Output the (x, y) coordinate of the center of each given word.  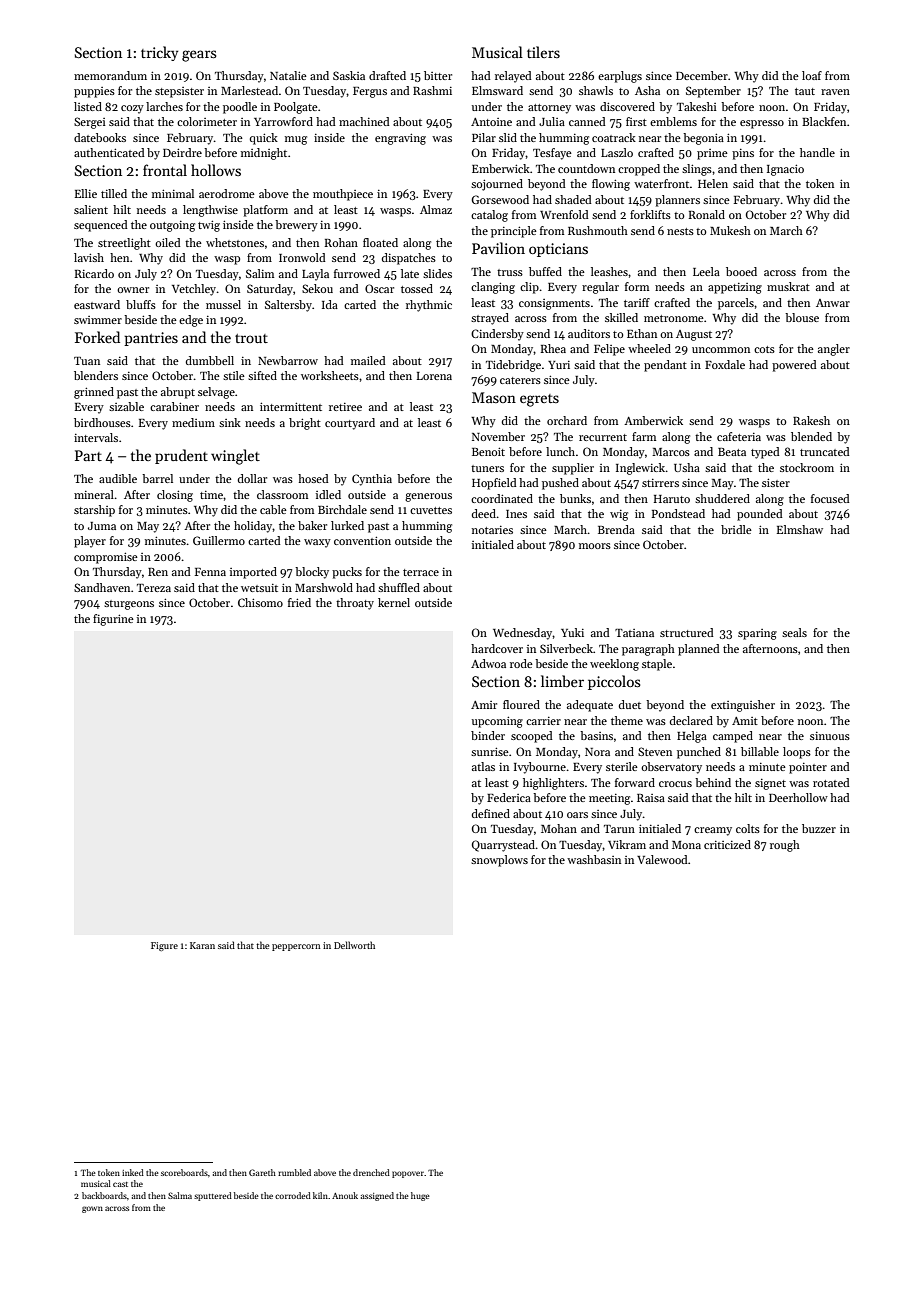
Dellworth (354, 945)
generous (428, 497)
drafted (387, 75)
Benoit (488, 451)
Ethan (642, 333)
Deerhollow (798, 797)
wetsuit (259, 588)
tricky (159, 53)
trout (251, 338)
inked (133, 1172)
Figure (164, 946)
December (702, 75)
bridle (736, 529)
